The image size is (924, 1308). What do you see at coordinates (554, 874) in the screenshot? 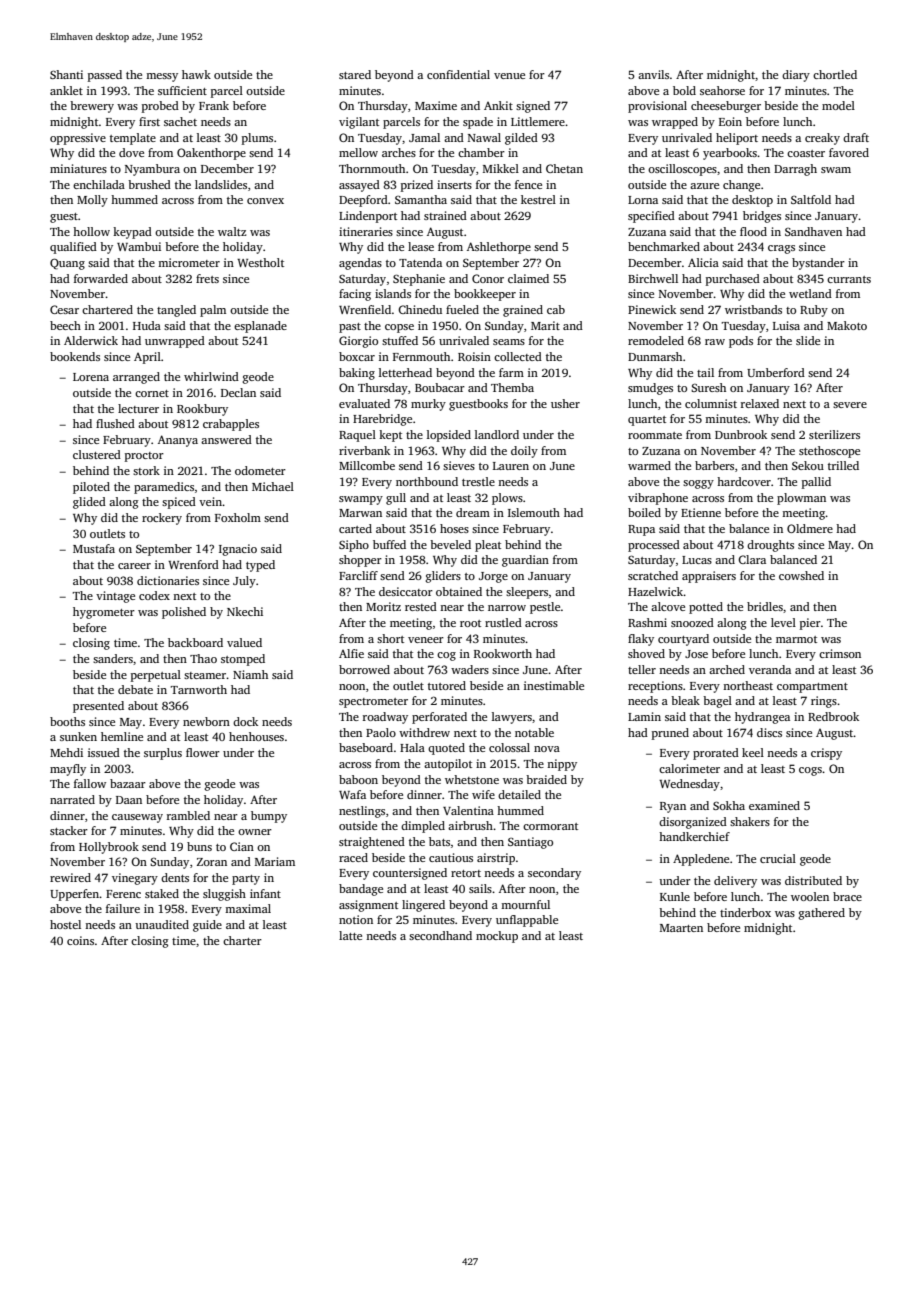
I see `secondary` at bounding box center [554, 874].
